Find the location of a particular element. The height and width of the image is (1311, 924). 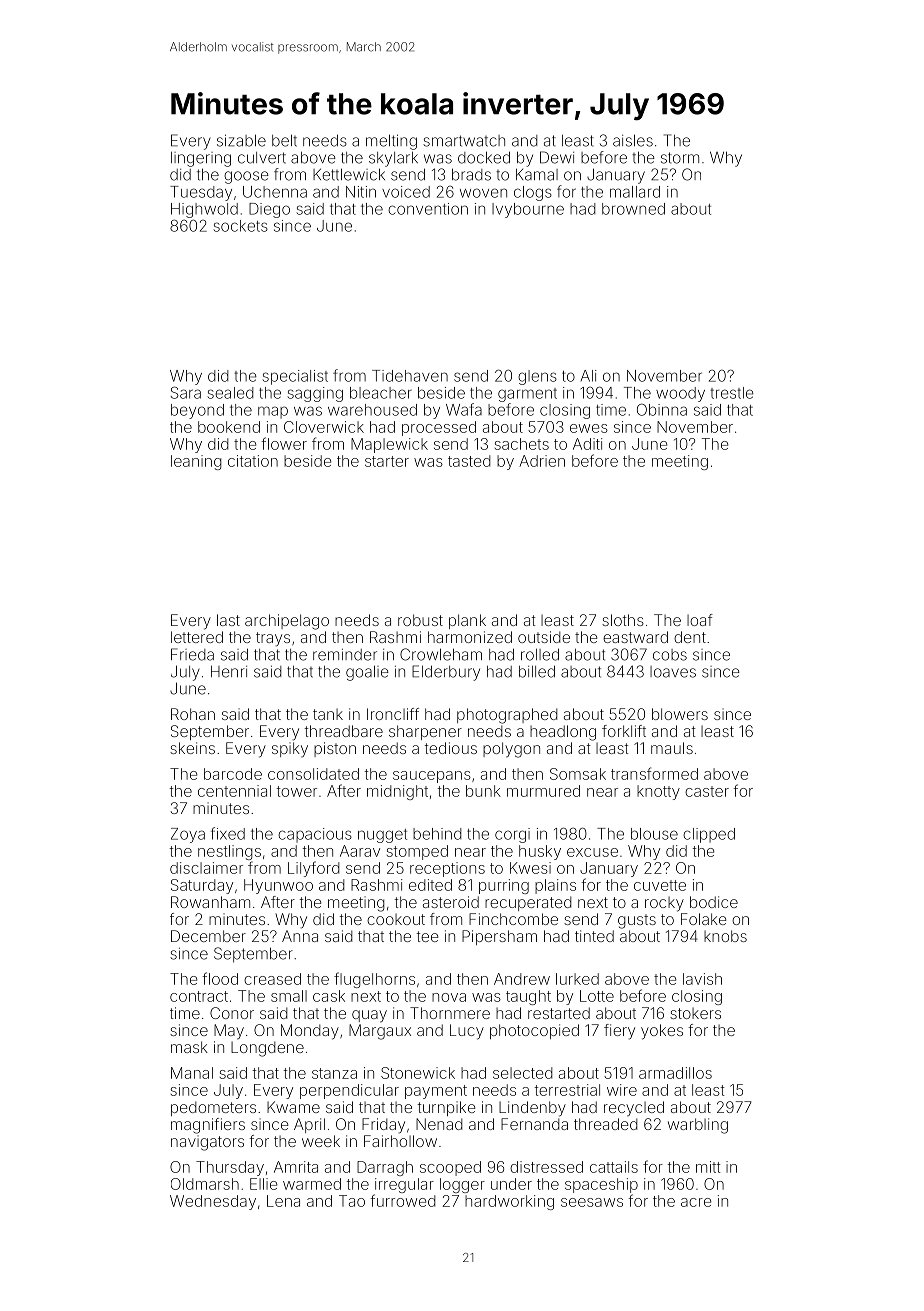

nugget is located at coordinates (382, 836).
